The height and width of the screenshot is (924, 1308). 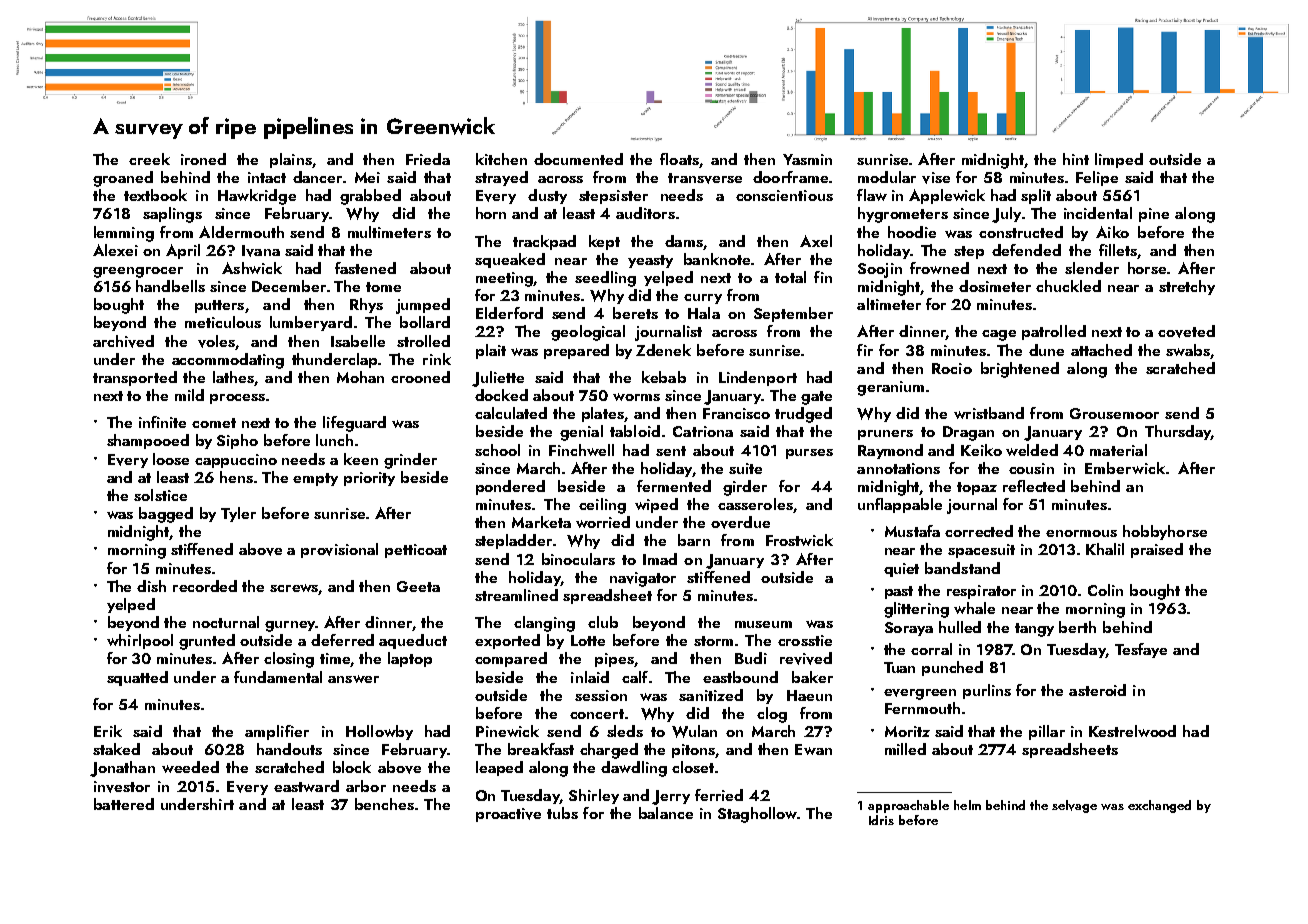 I want to click on Mohan, so click(x=360, y=377).
